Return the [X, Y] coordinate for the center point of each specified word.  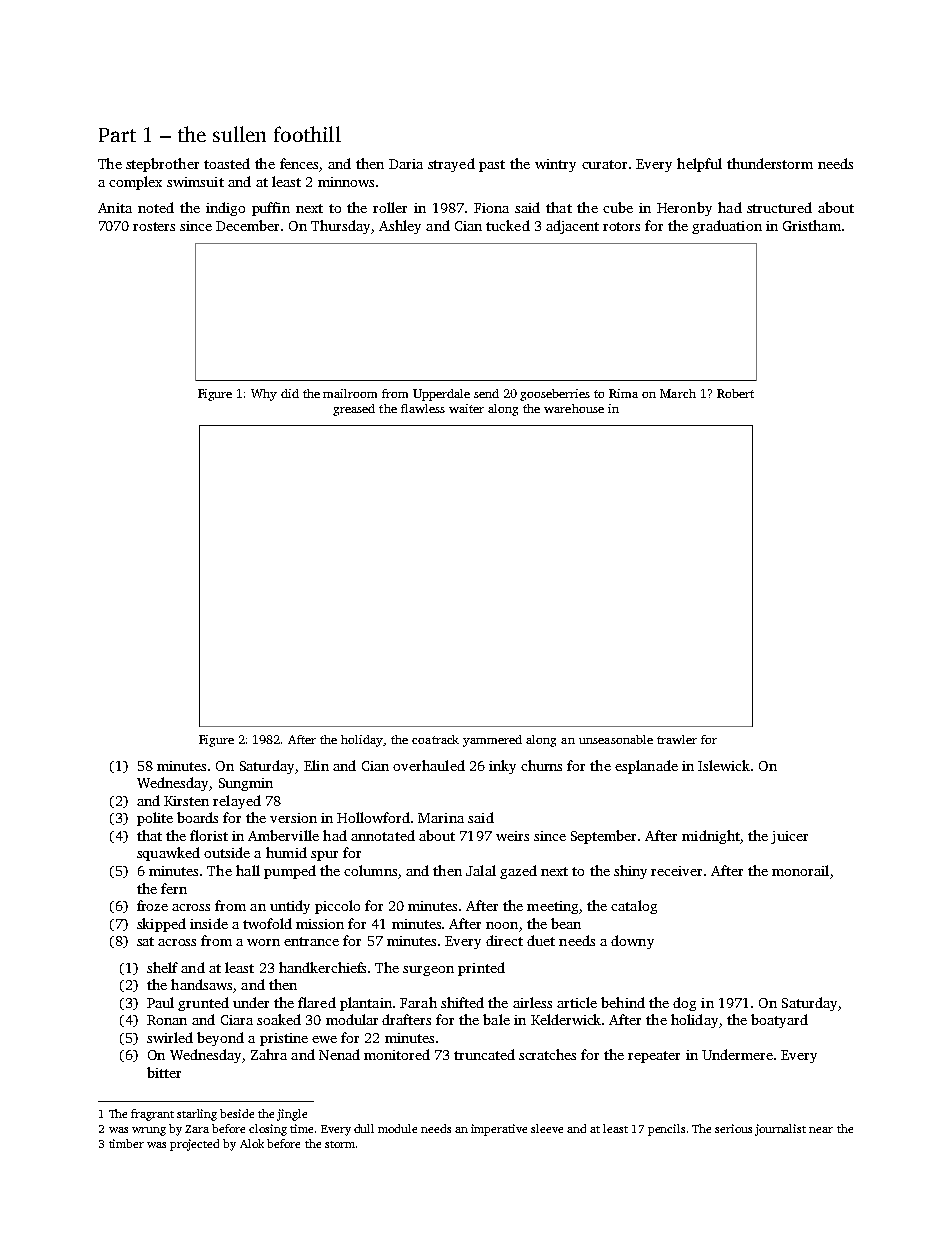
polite [155, 819]
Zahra [269, 1054]
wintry [555, 165]
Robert [735, 393]
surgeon [428, 971]
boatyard [779, 1021]
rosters [154, 226]
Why [264, 395]
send [486, 393]
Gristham [812, 225]
